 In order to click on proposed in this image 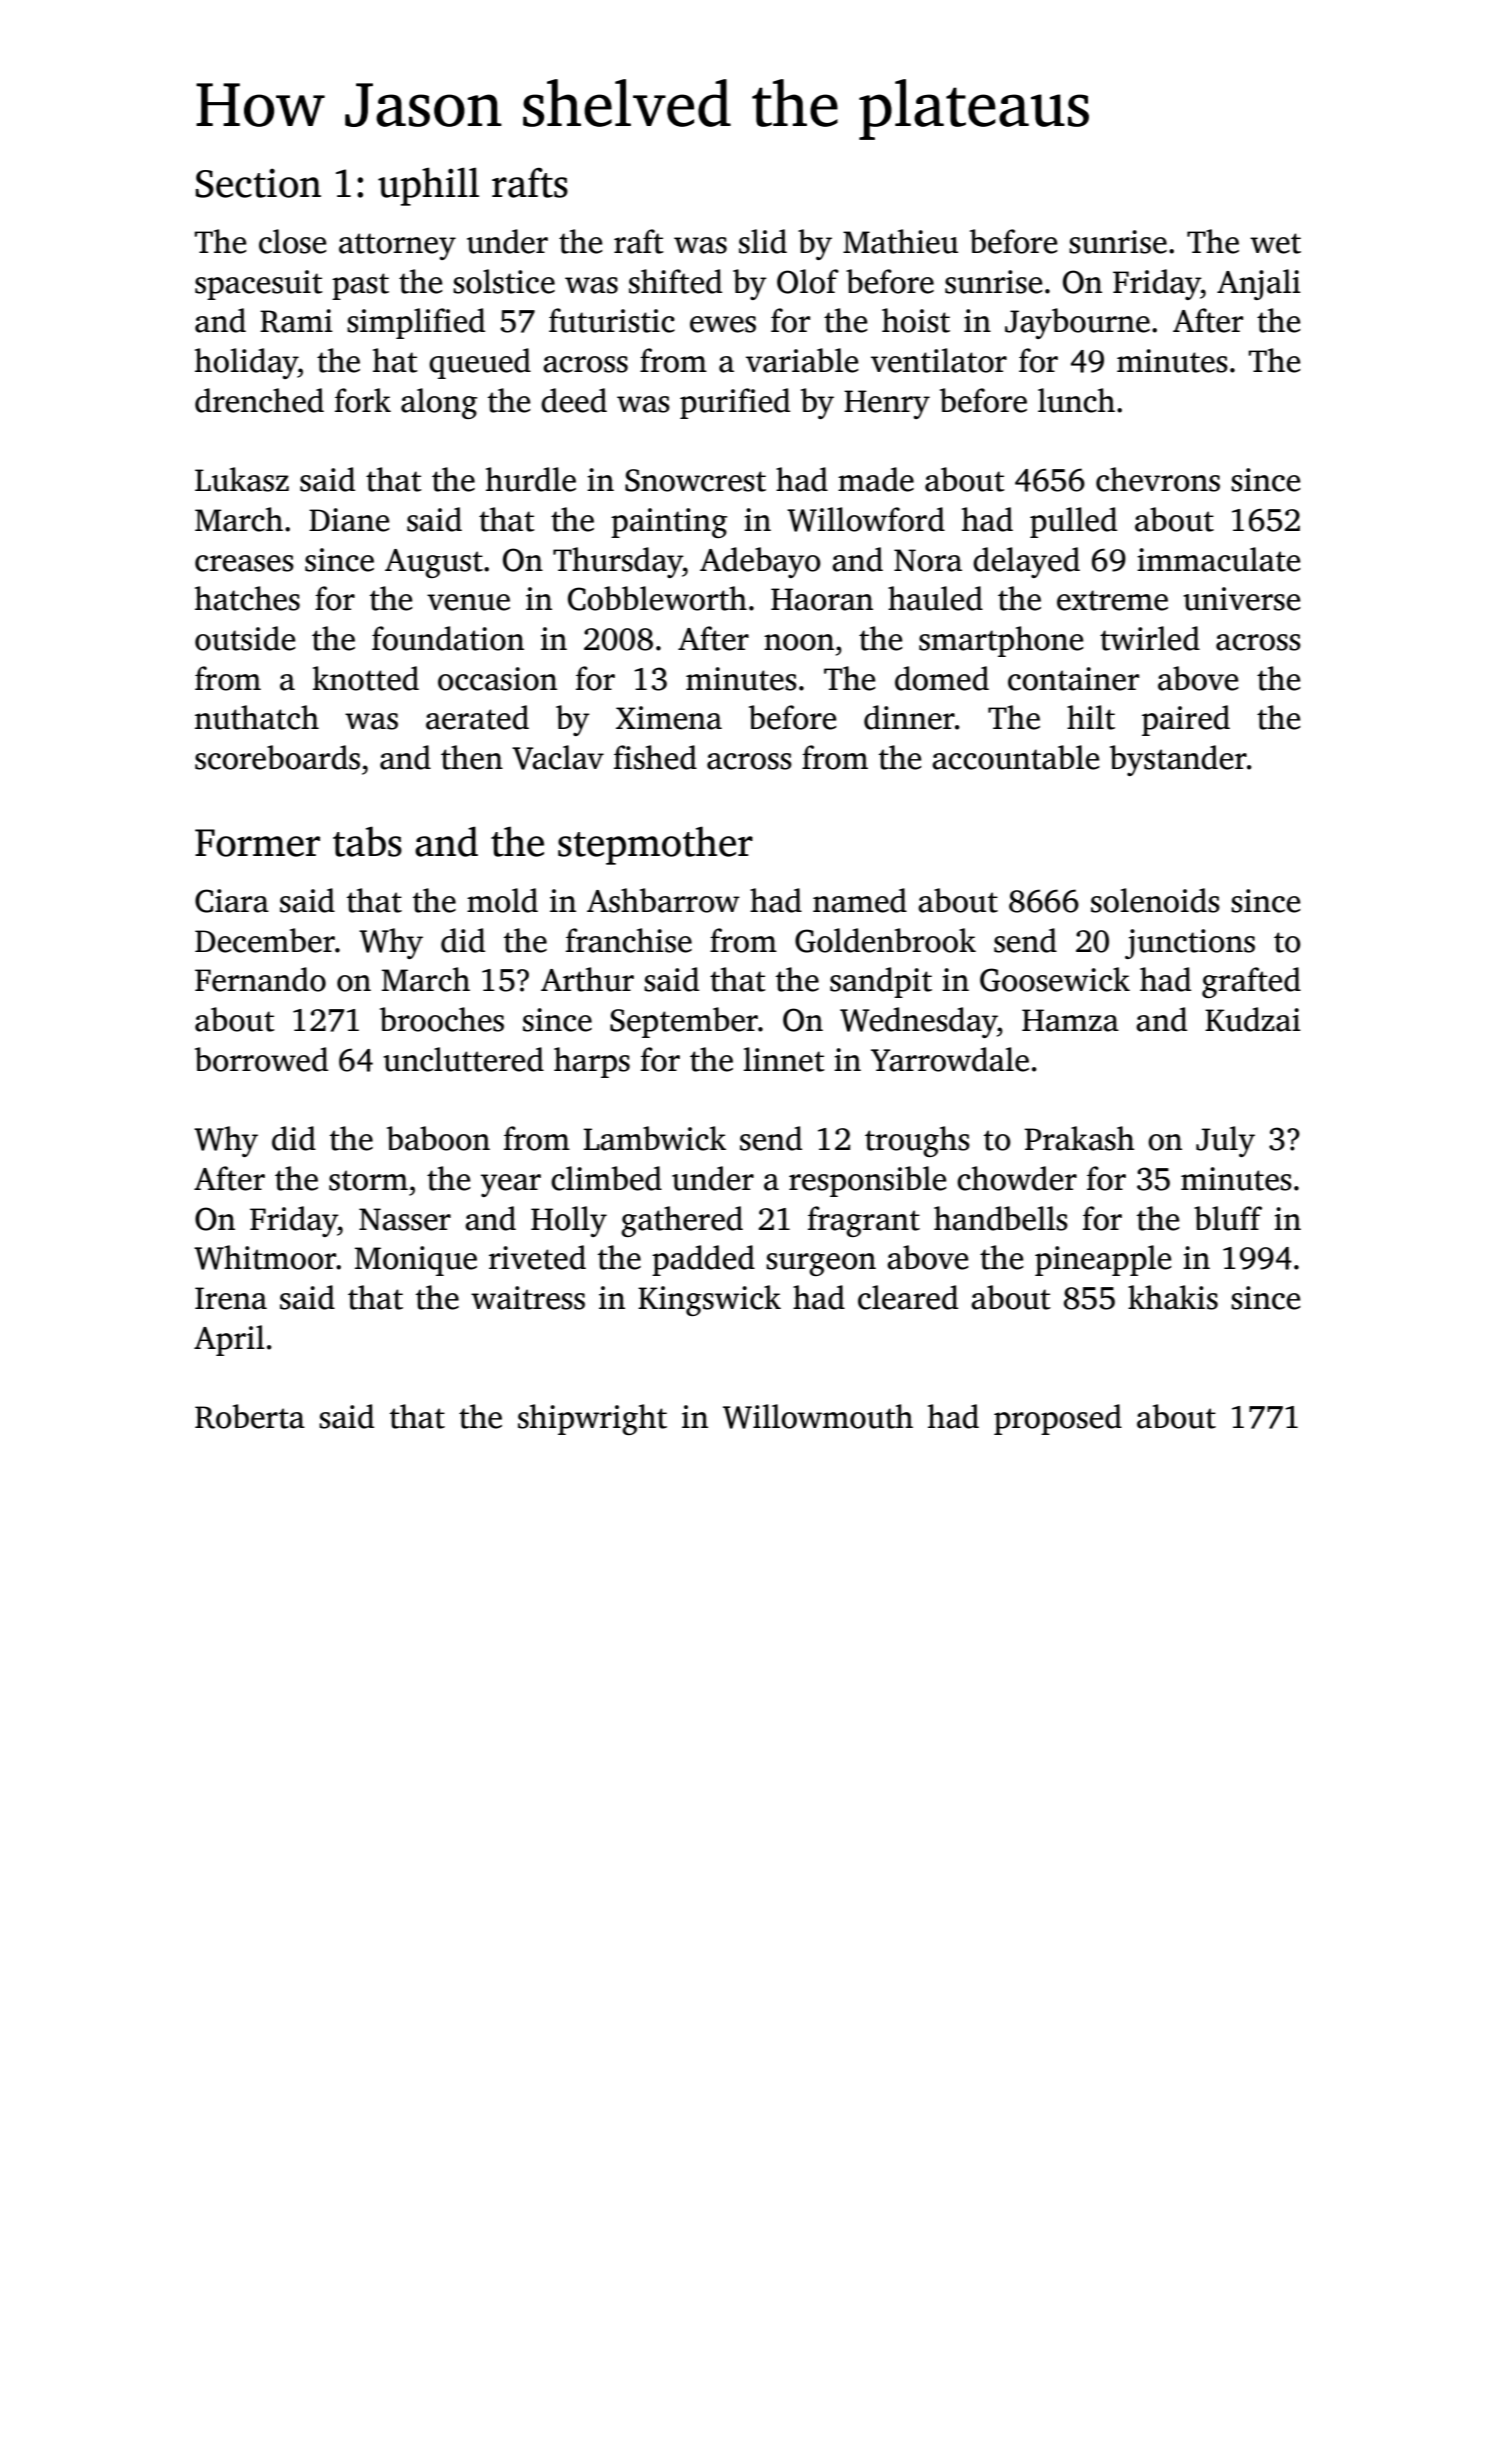, I will do `click(1058, 1419)`.
